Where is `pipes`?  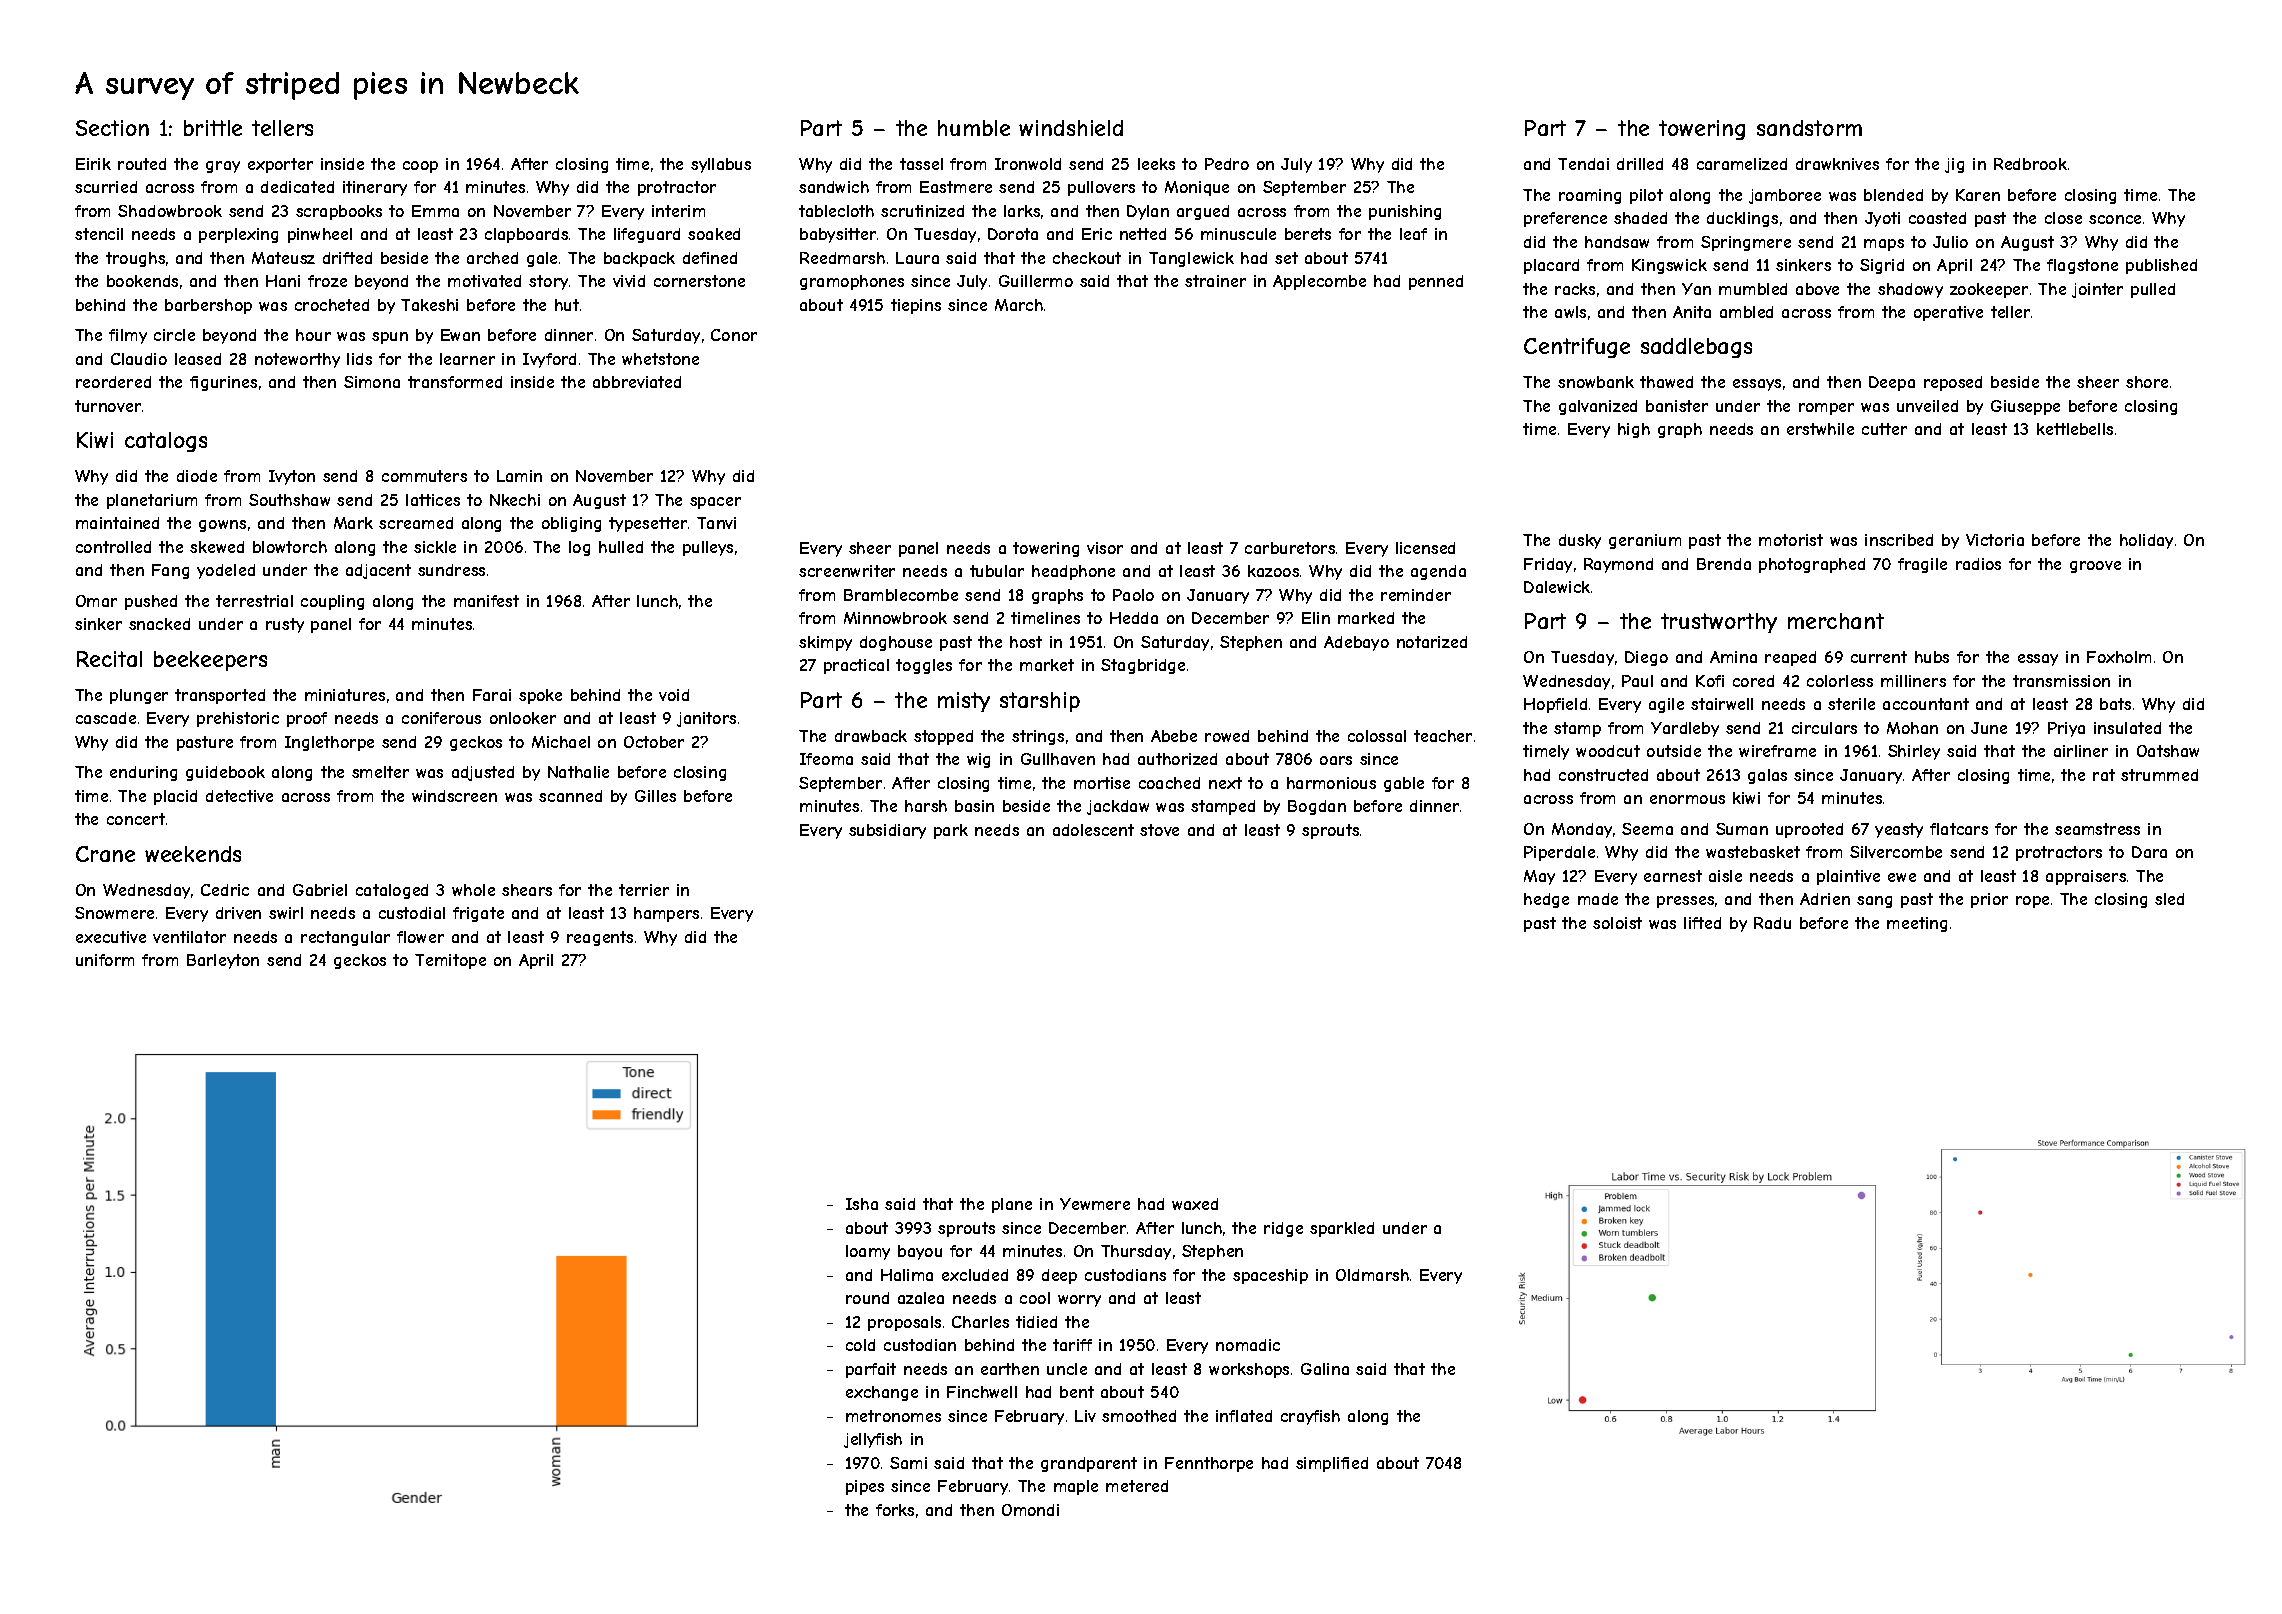 pipes is located at coordinates (865, 1487).
